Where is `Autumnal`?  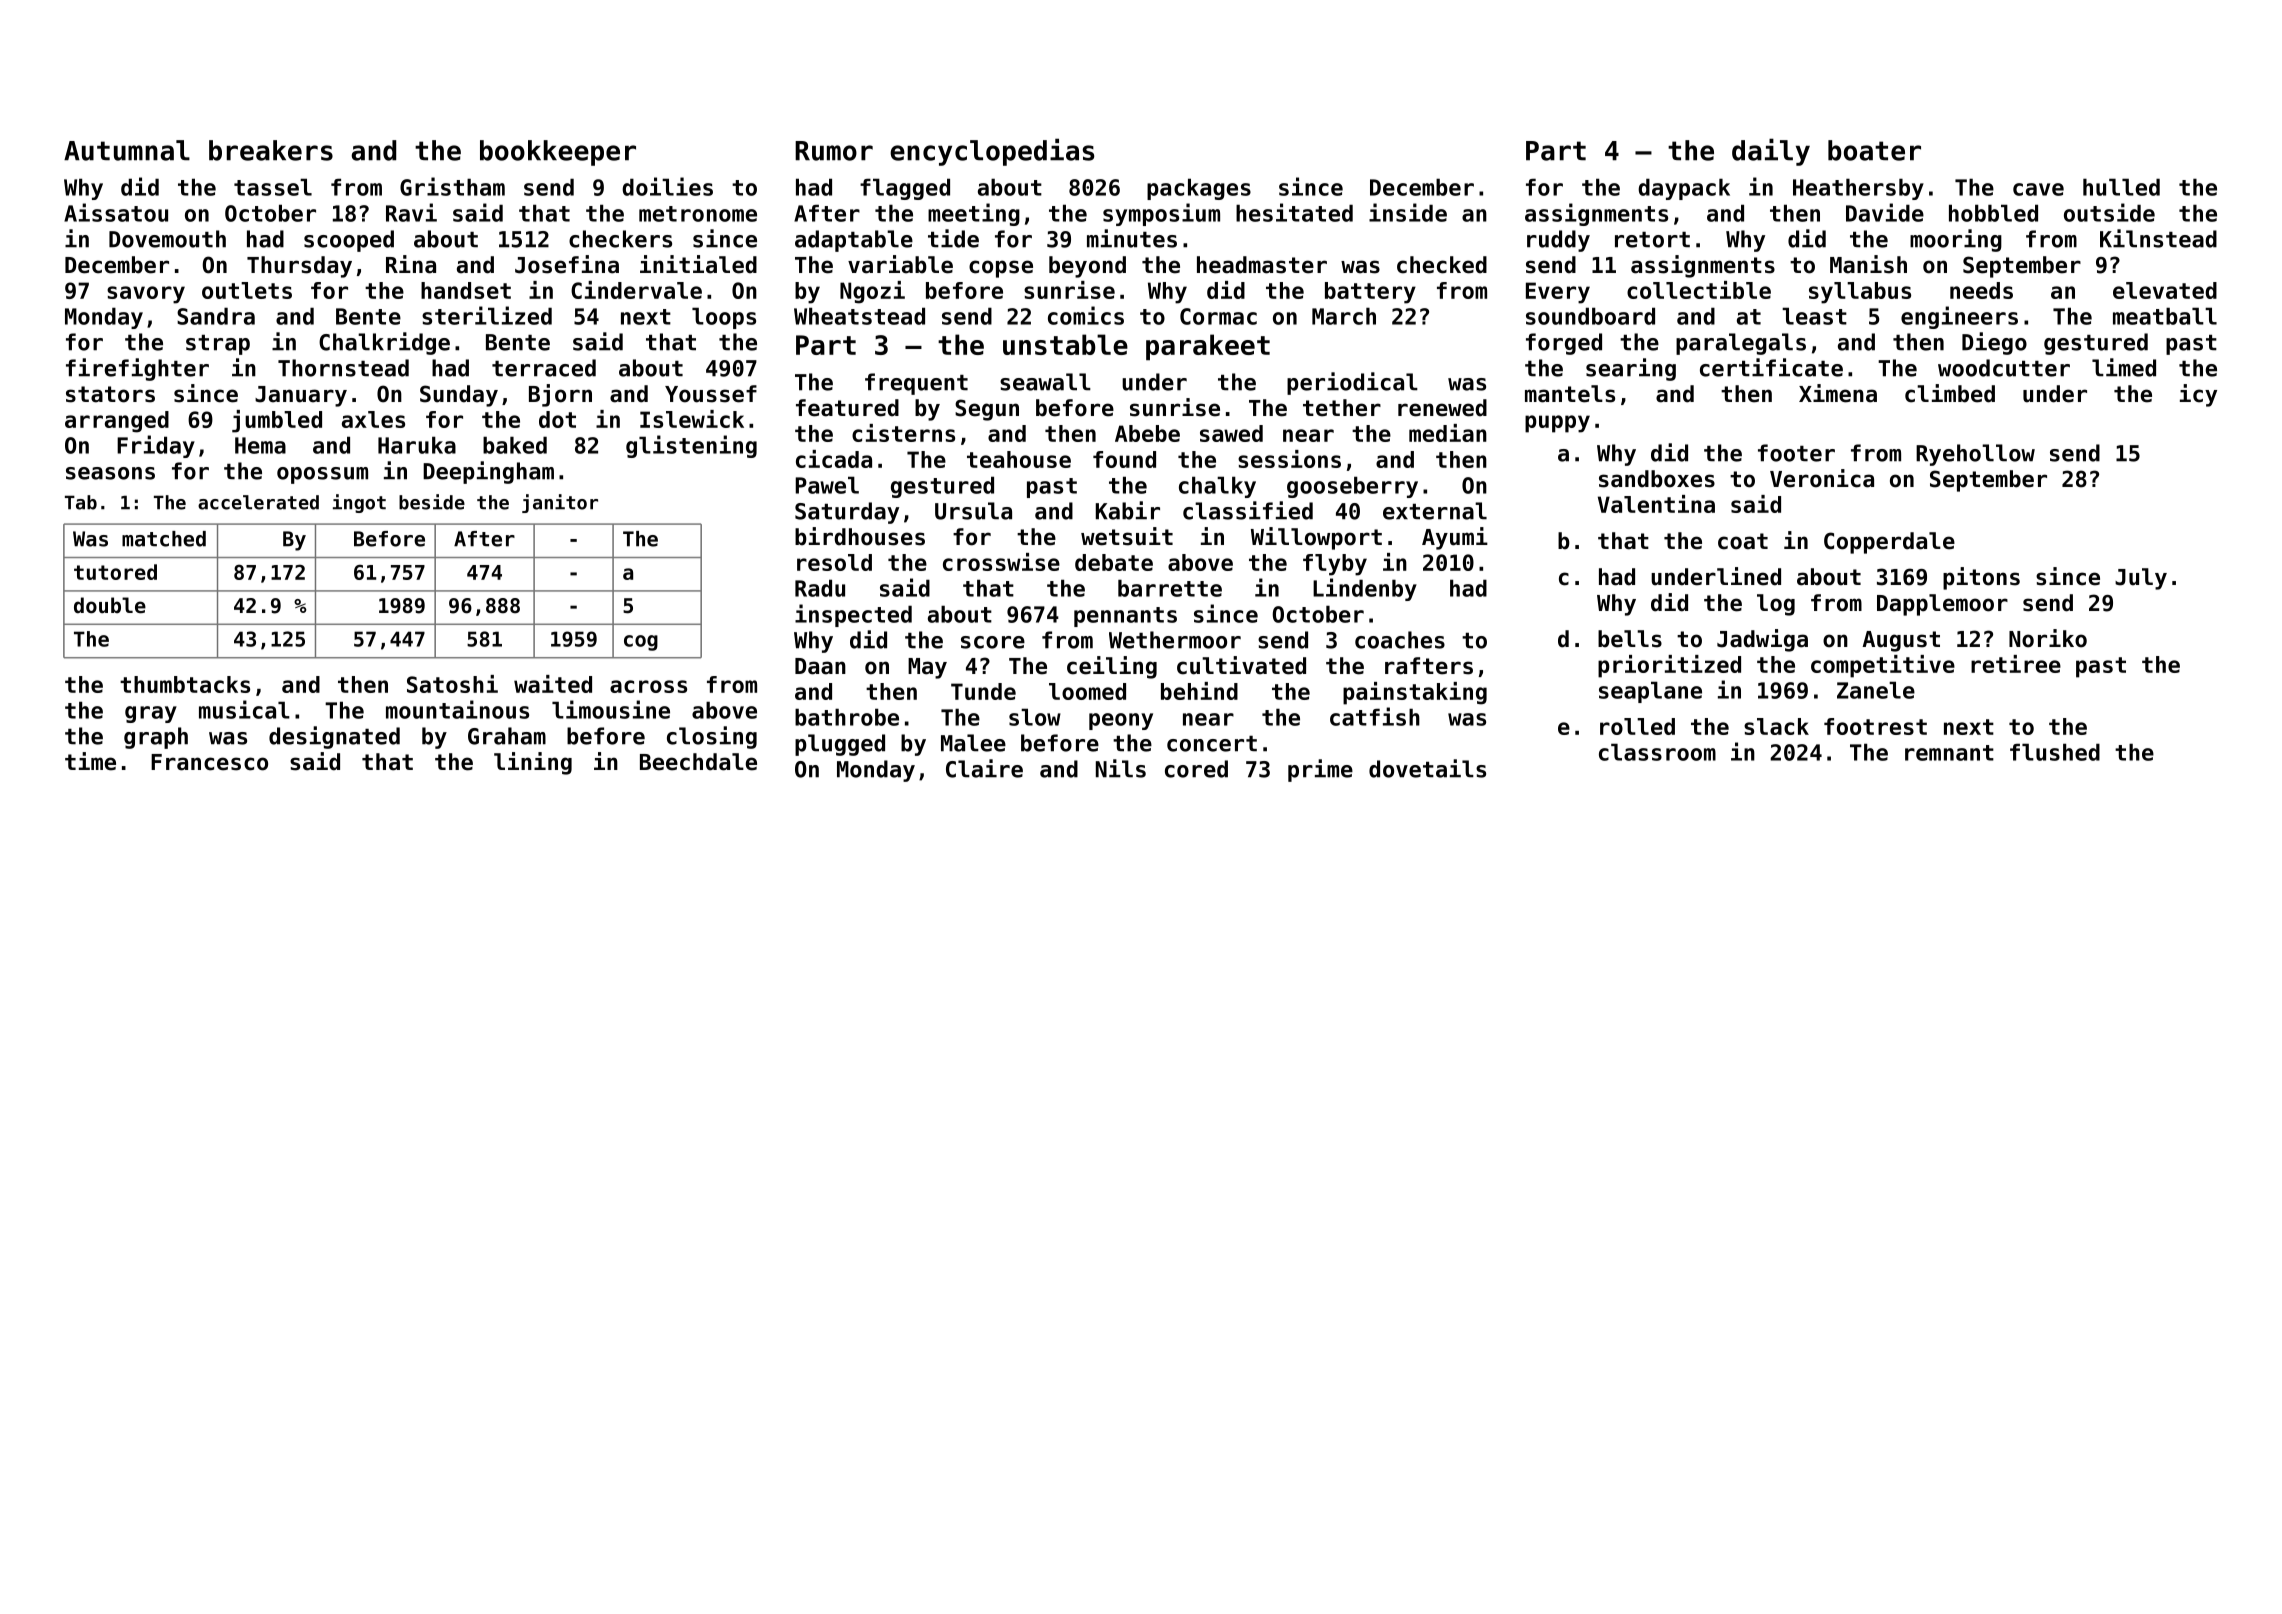 Autumnal is located at coordinates (127, 150).
